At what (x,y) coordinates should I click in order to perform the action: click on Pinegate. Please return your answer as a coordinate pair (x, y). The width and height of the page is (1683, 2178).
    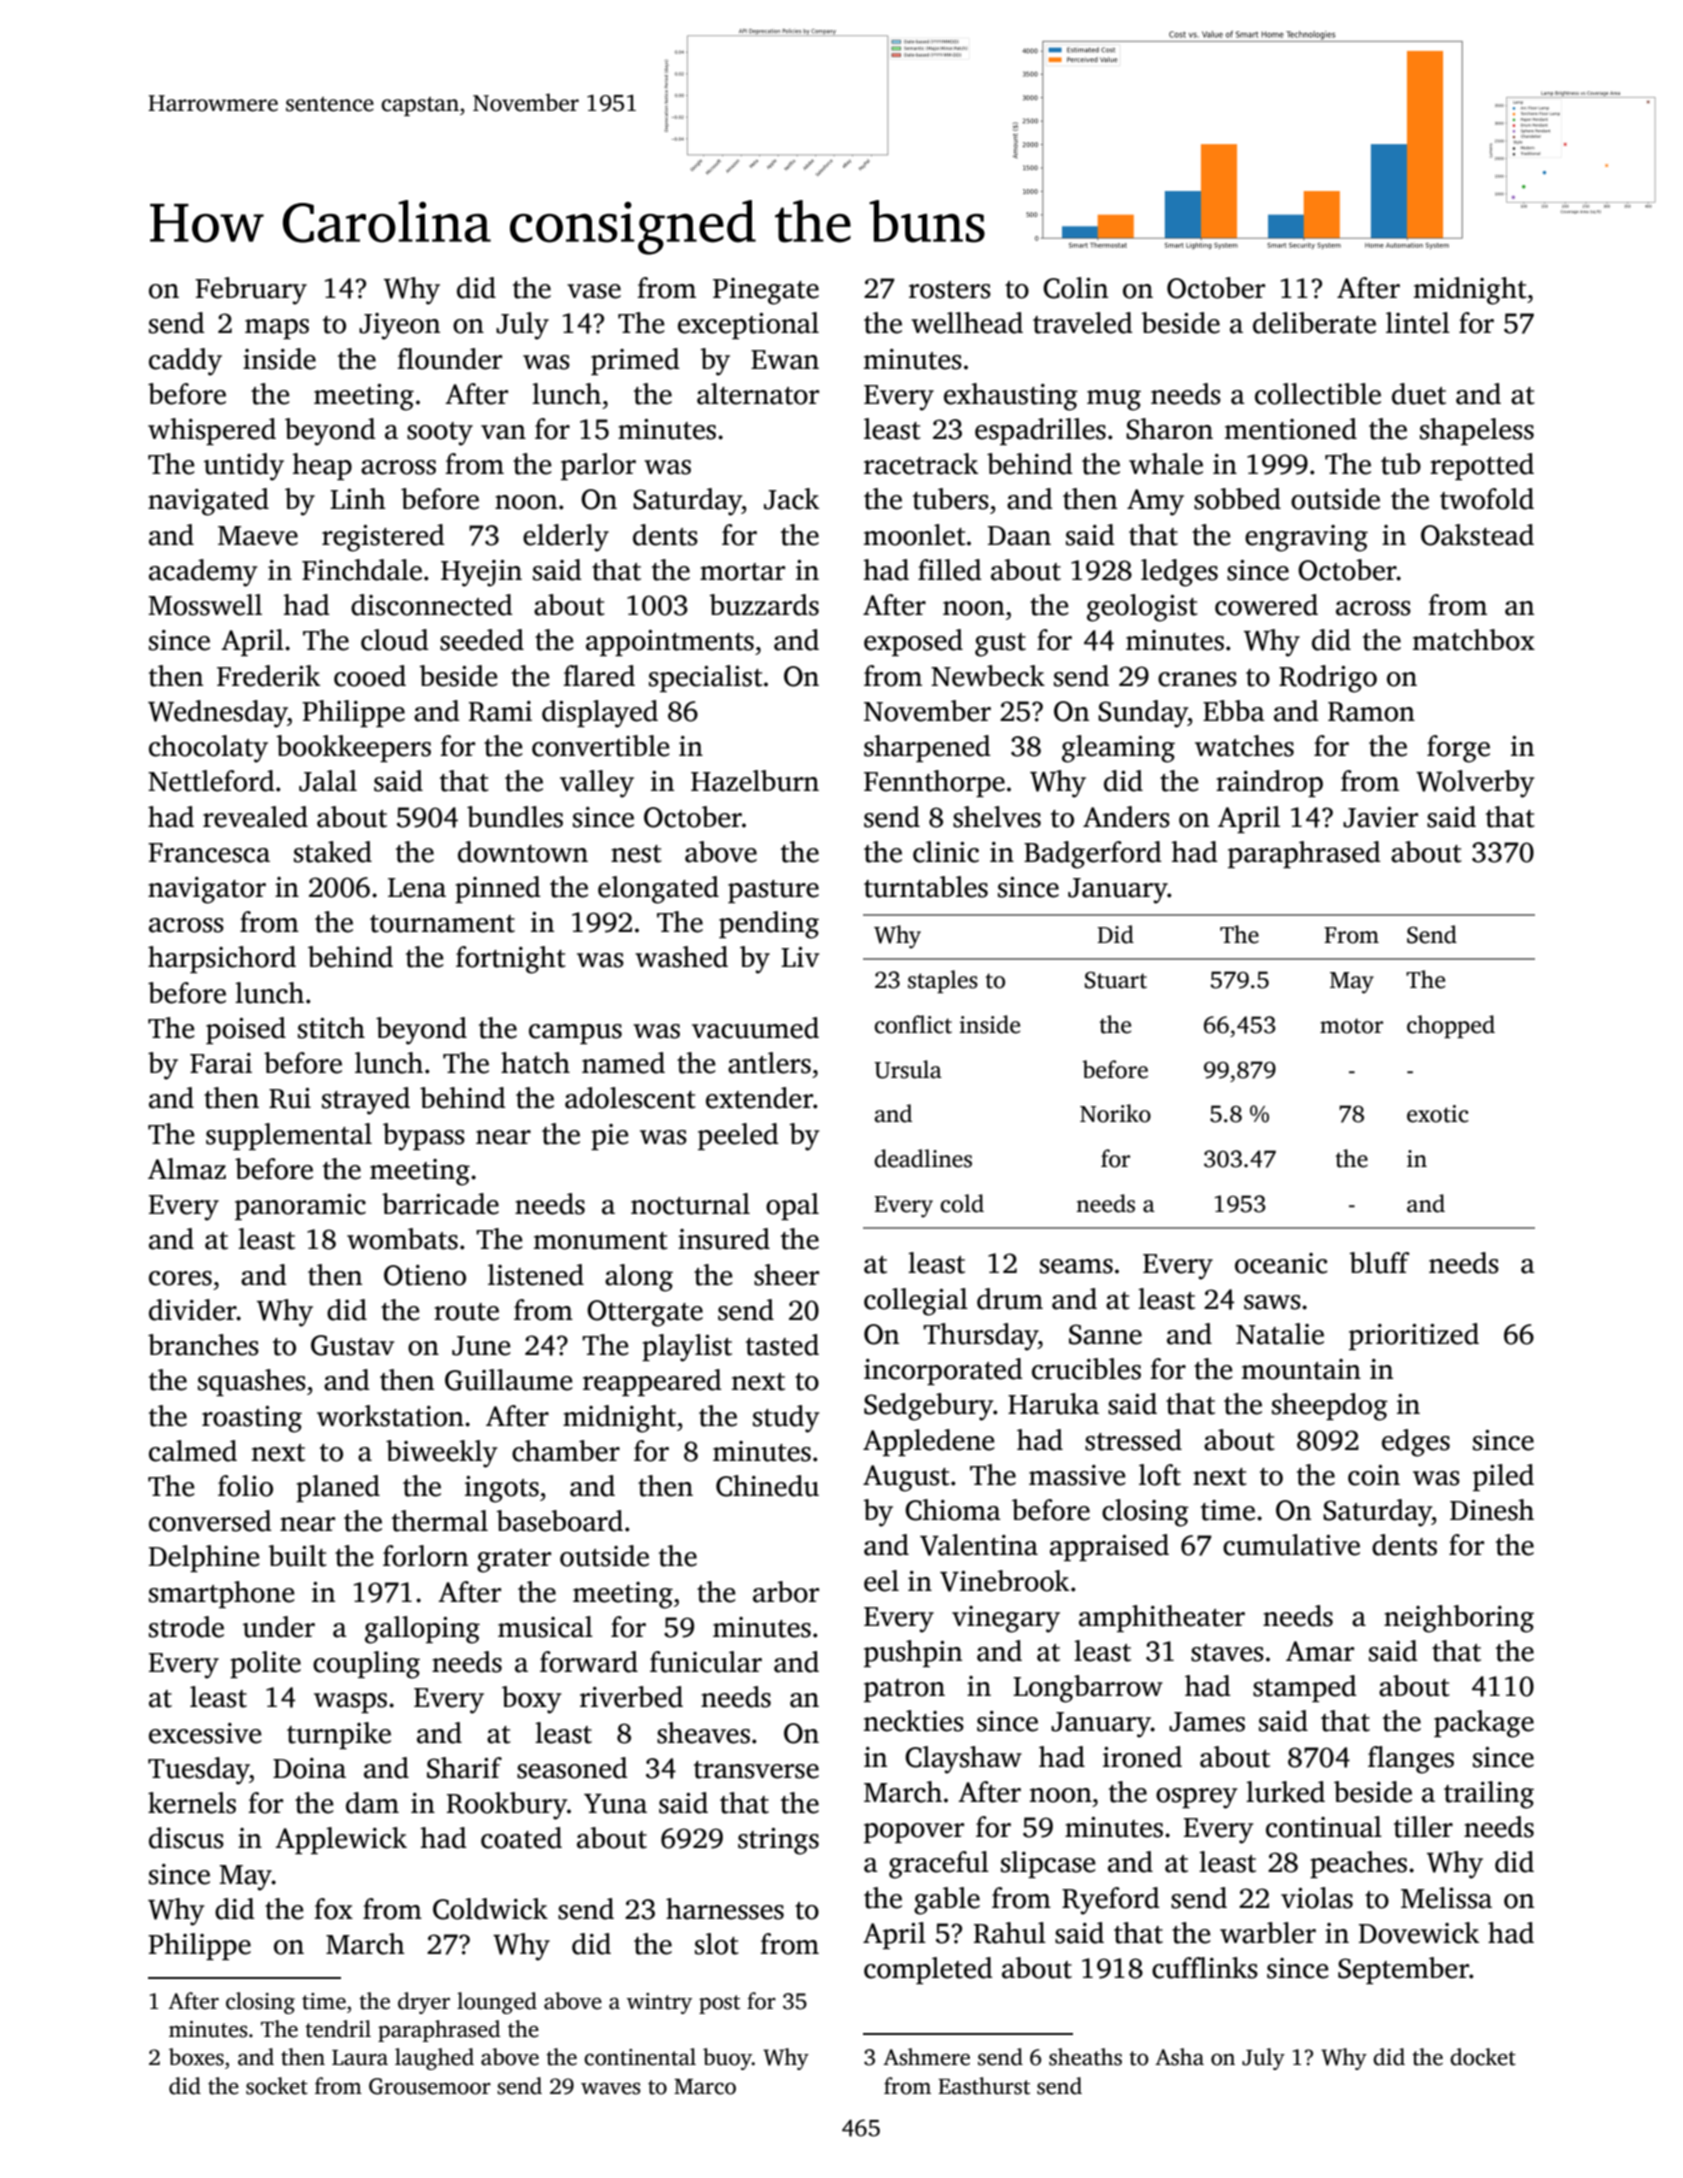
    Looking at the image, I should click on (766, 291).
